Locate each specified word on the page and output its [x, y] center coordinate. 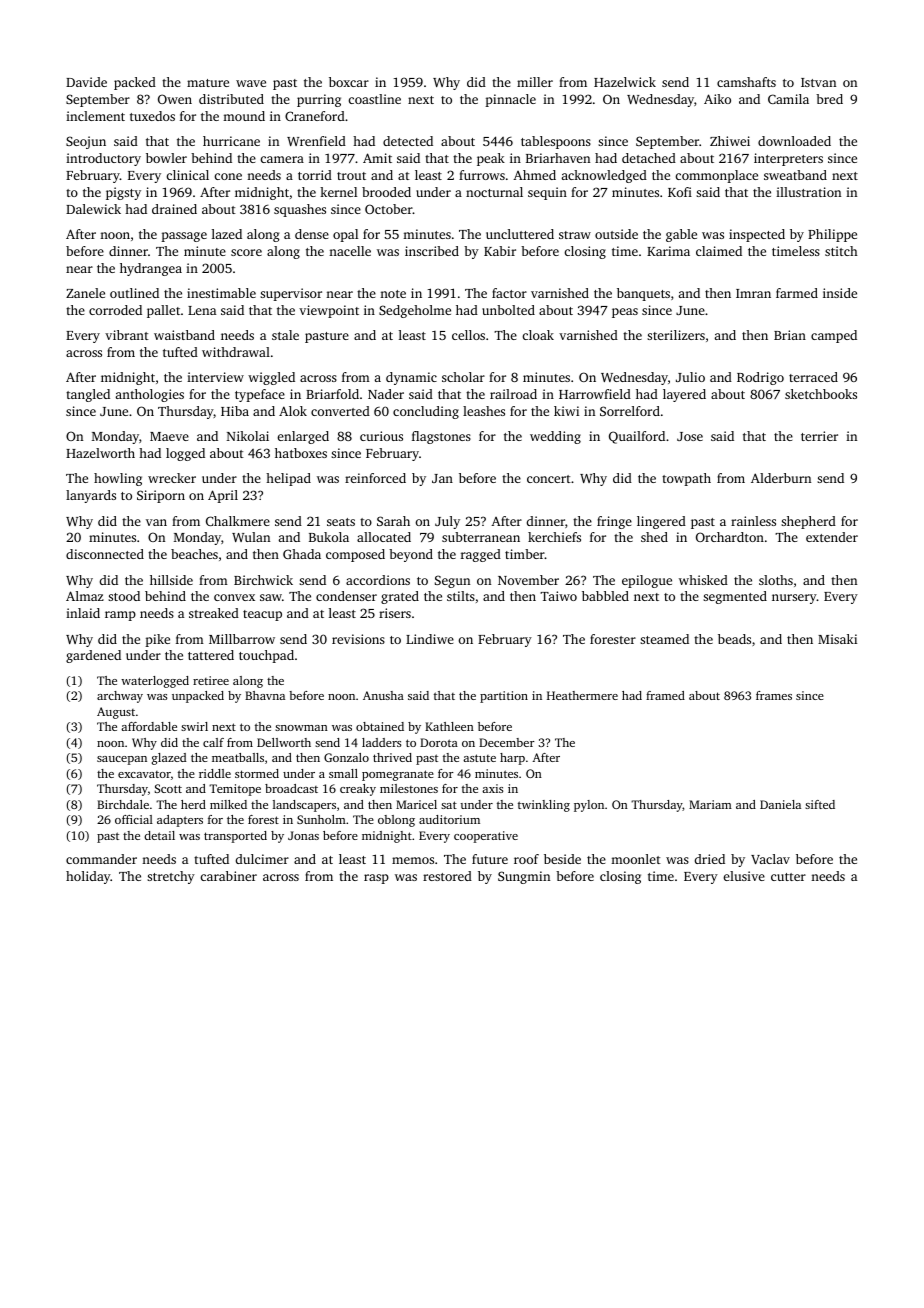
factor [509, 293]
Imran [753, 293]
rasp [376, 879]
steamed [664, 639]
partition [504, 697]
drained [174, 209]
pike [157, 640]
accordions [378, 580]
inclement [95, 116]
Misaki [837, 639]
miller [535, 82]
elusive [744, 876]
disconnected [105, 554]
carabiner [229, 876]
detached [649, 158]
